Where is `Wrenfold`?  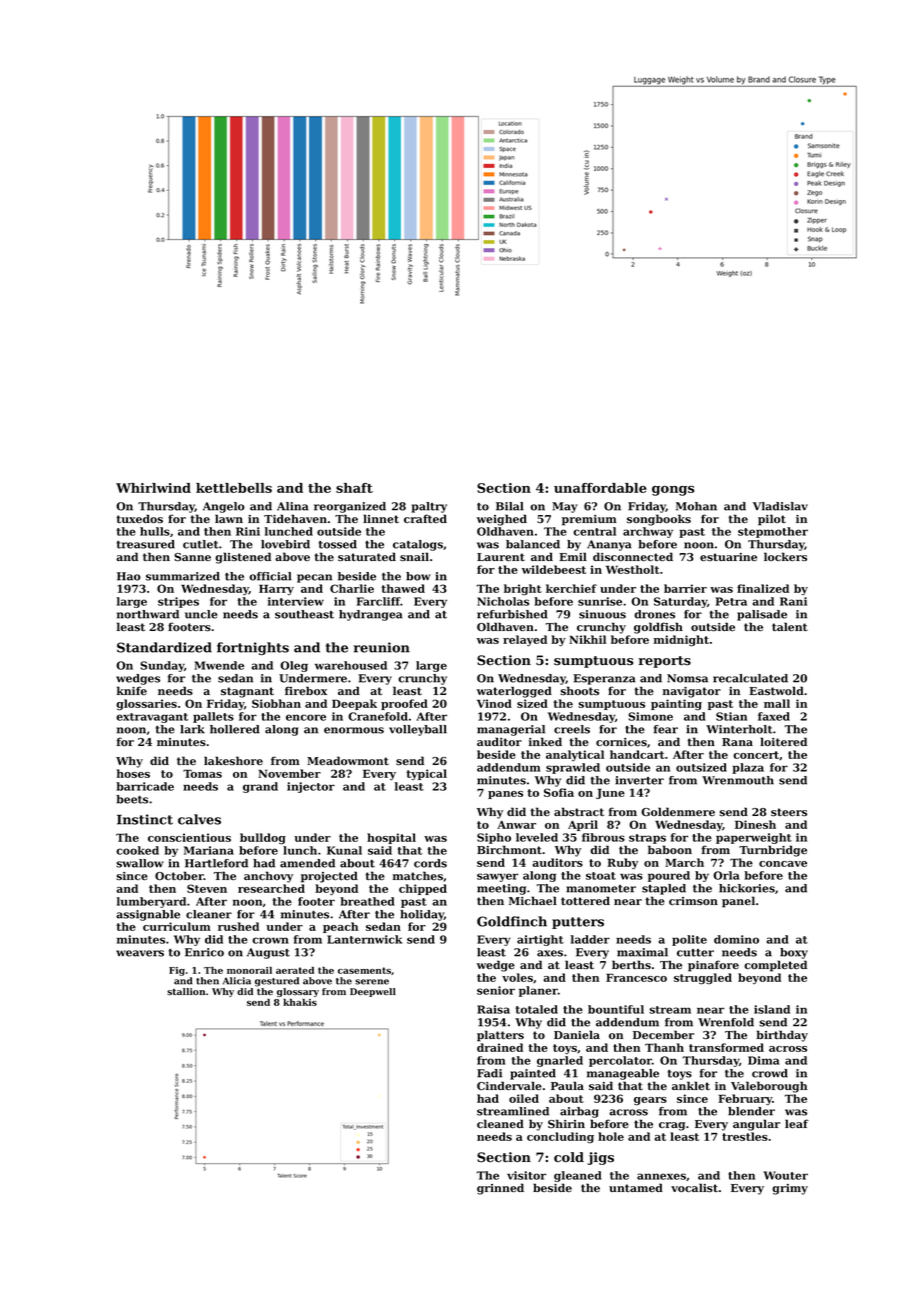
Wrenfold is located at coordinates (726, 1022).
